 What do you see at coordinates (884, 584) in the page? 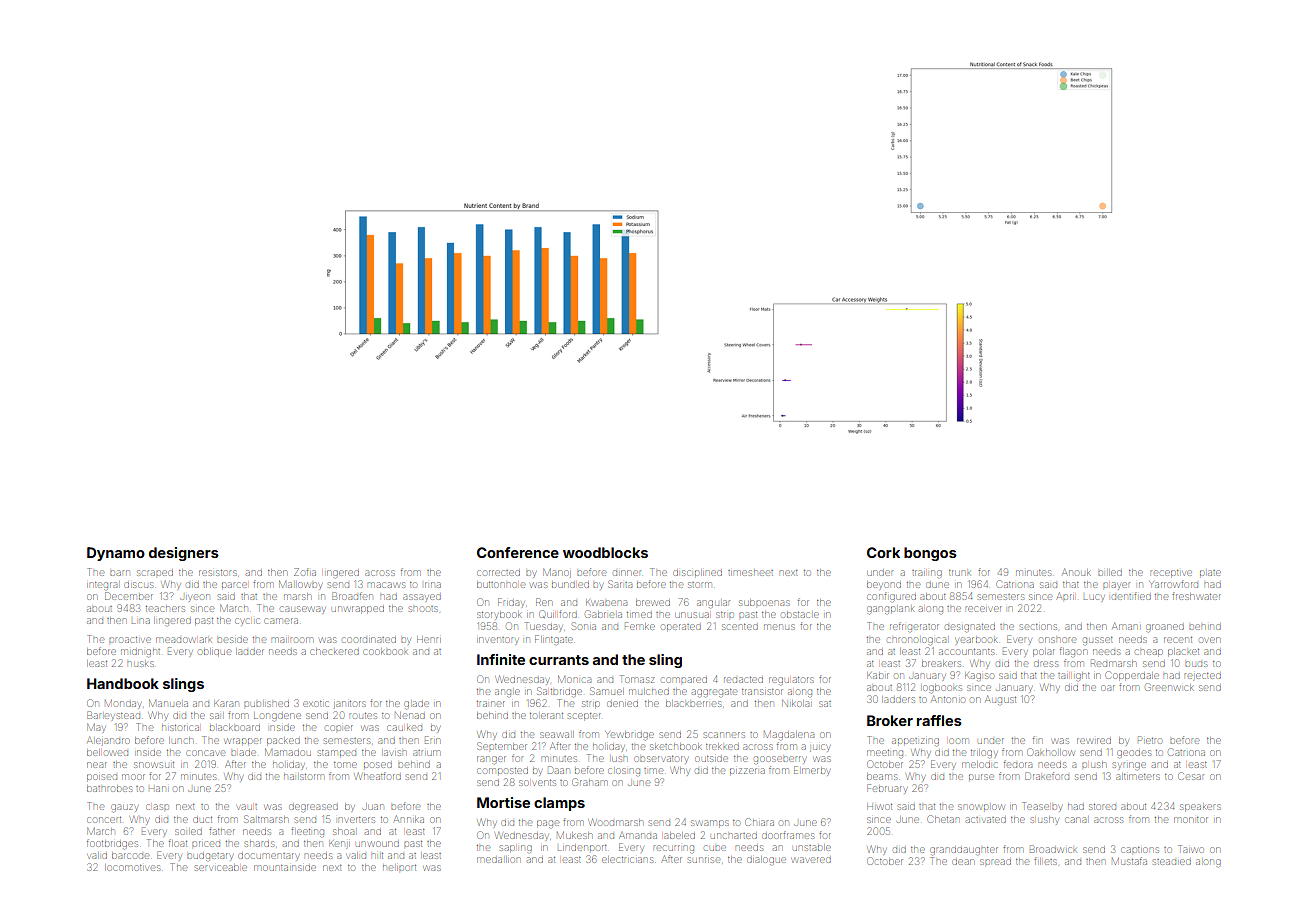
I see `beyond` at bounding box center [884, 584].
